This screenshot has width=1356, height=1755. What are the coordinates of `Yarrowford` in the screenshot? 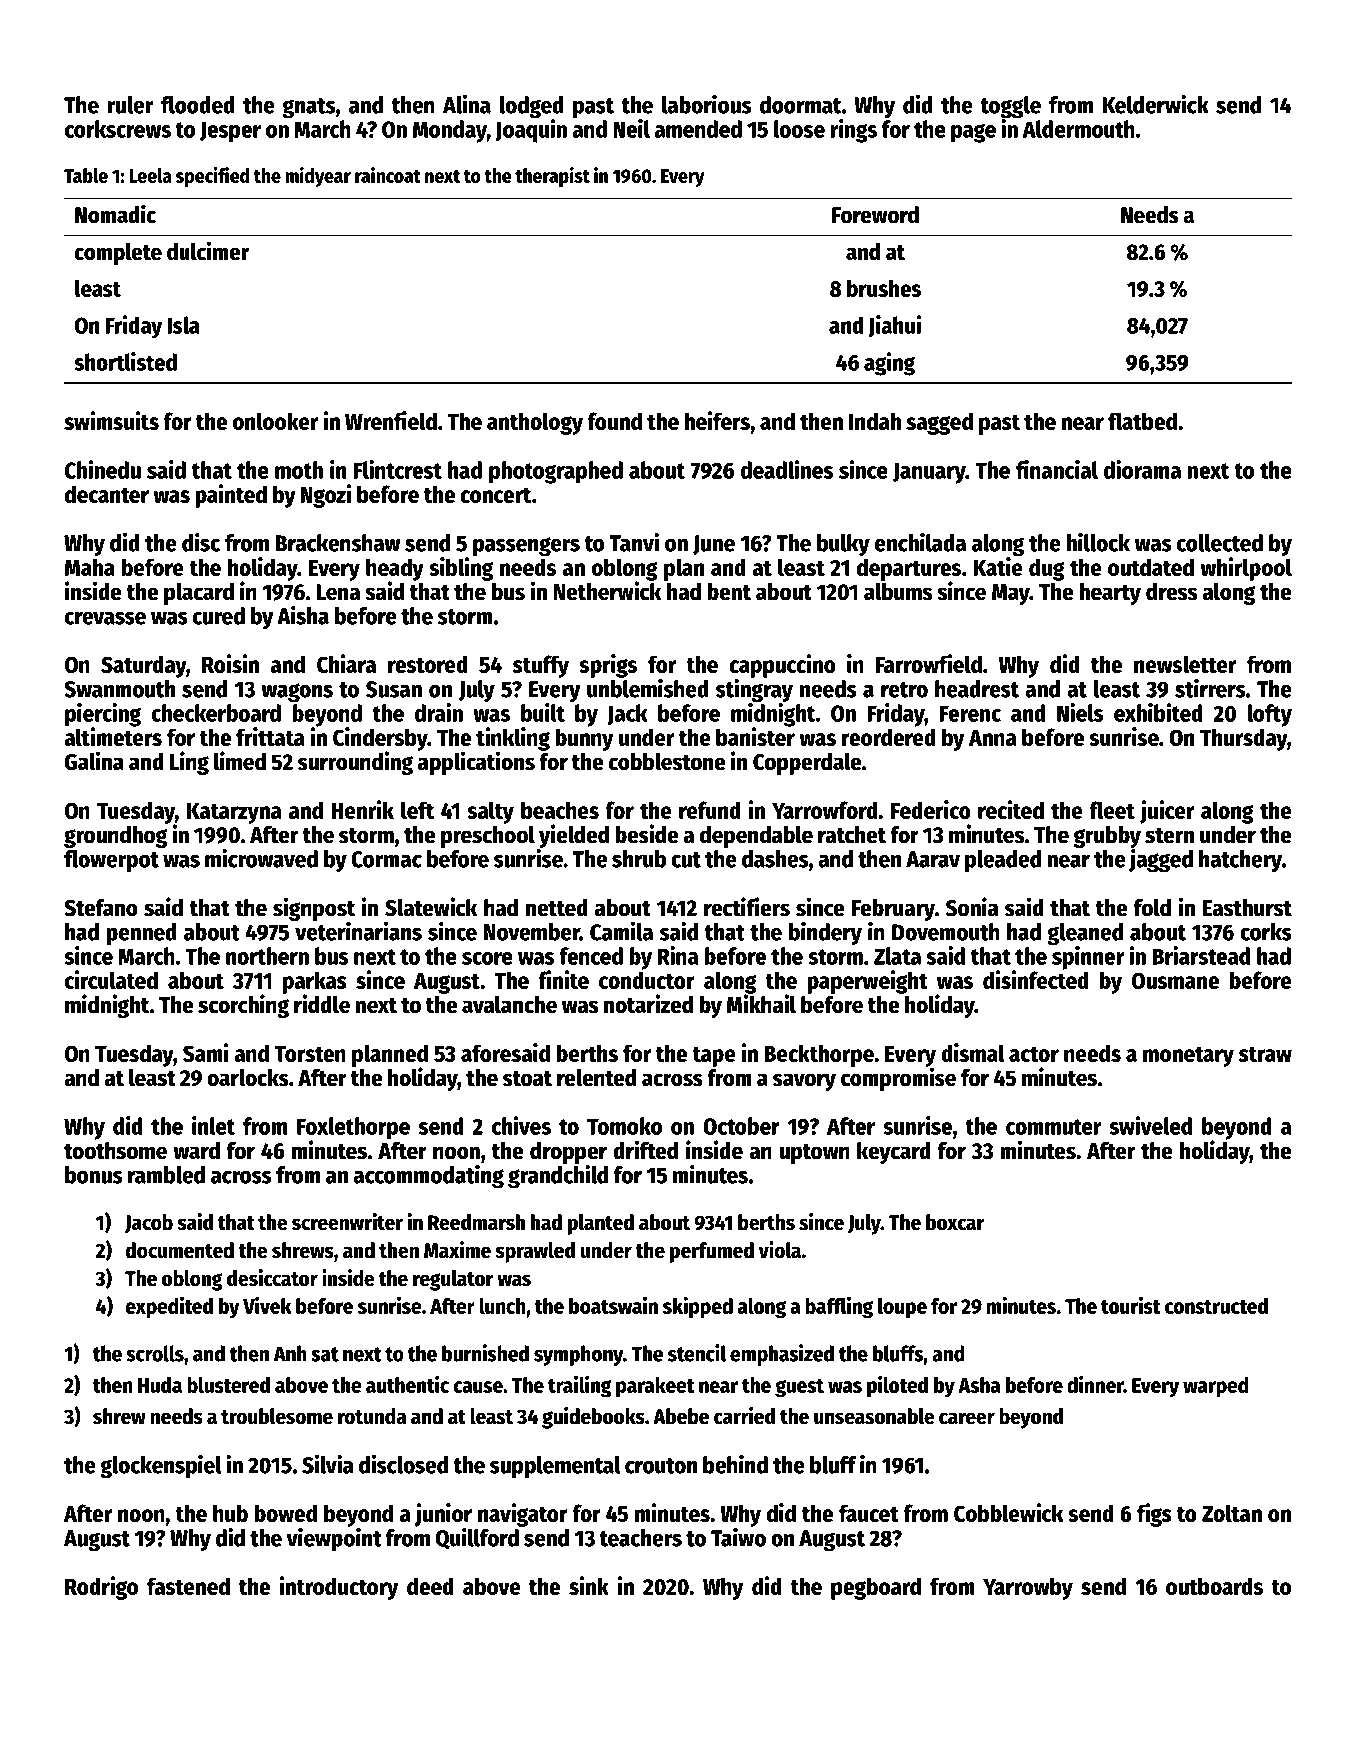 It's located at (825, 810).
